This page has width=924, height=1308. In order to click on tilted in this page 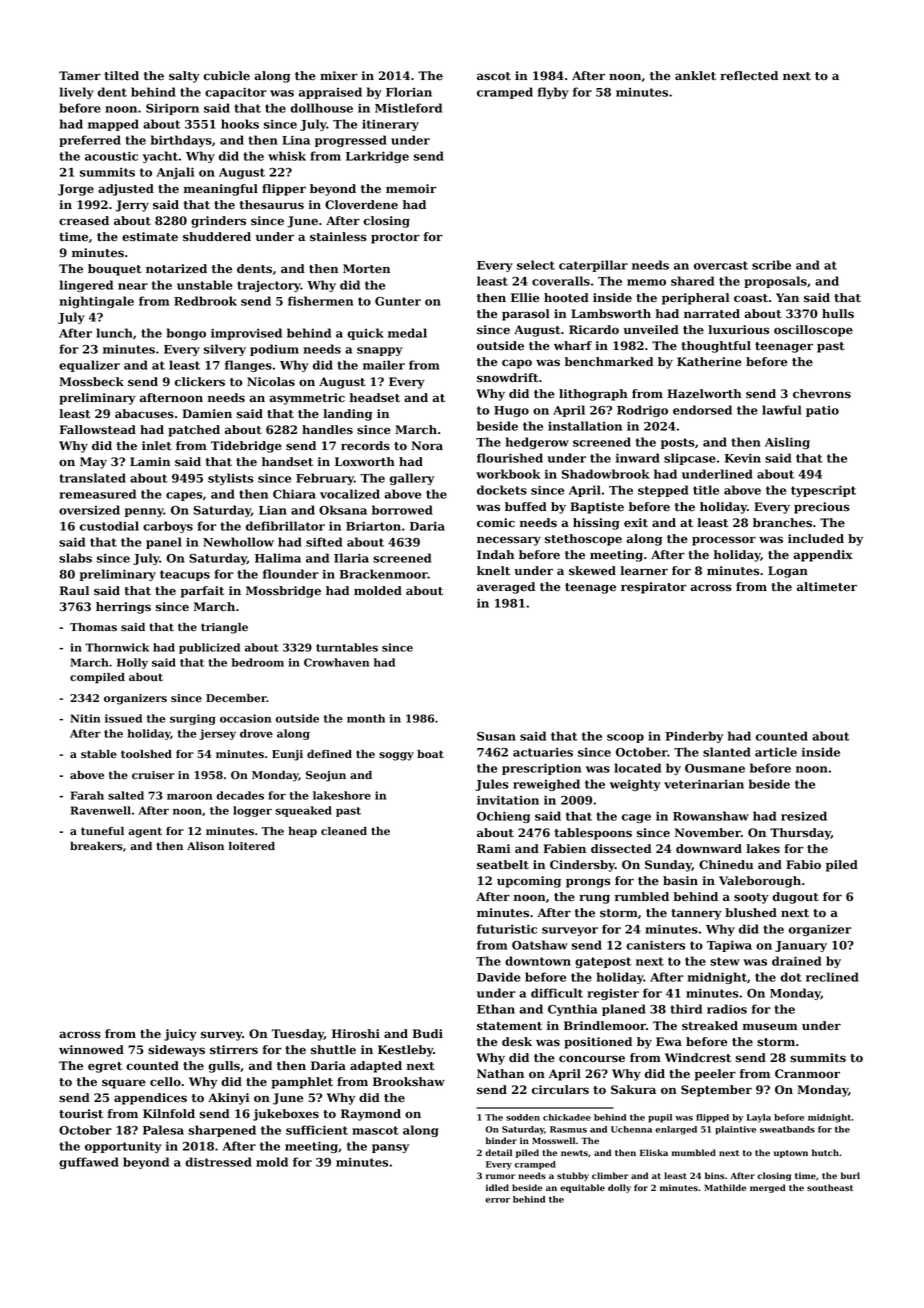, I will do `click(121, 76)`.
